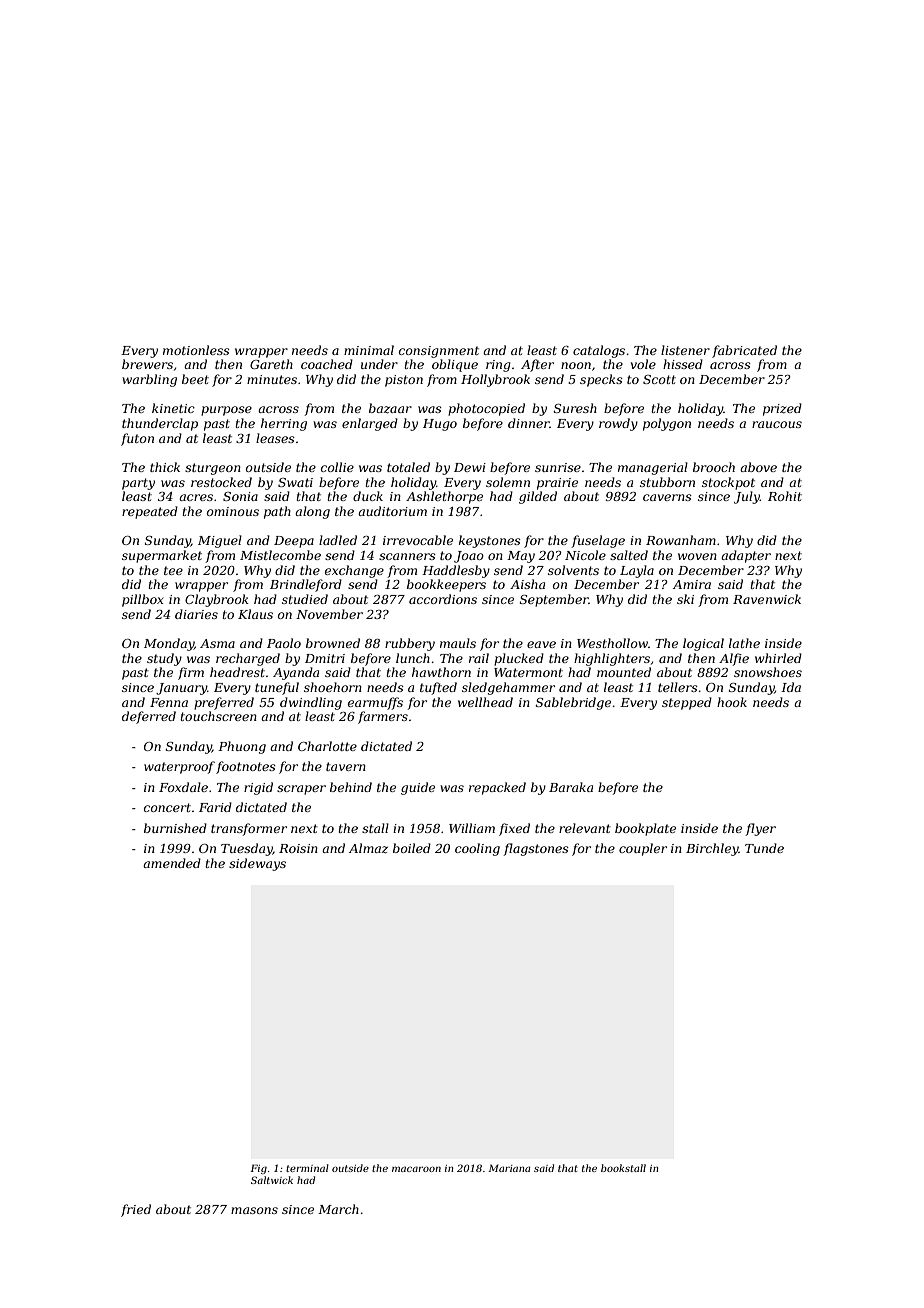 This screenshot has width=924, height=1308. What do you see at coordinates (514, 829) in the screenshot?
I see `fixed` at bounding box center [514, 829].
